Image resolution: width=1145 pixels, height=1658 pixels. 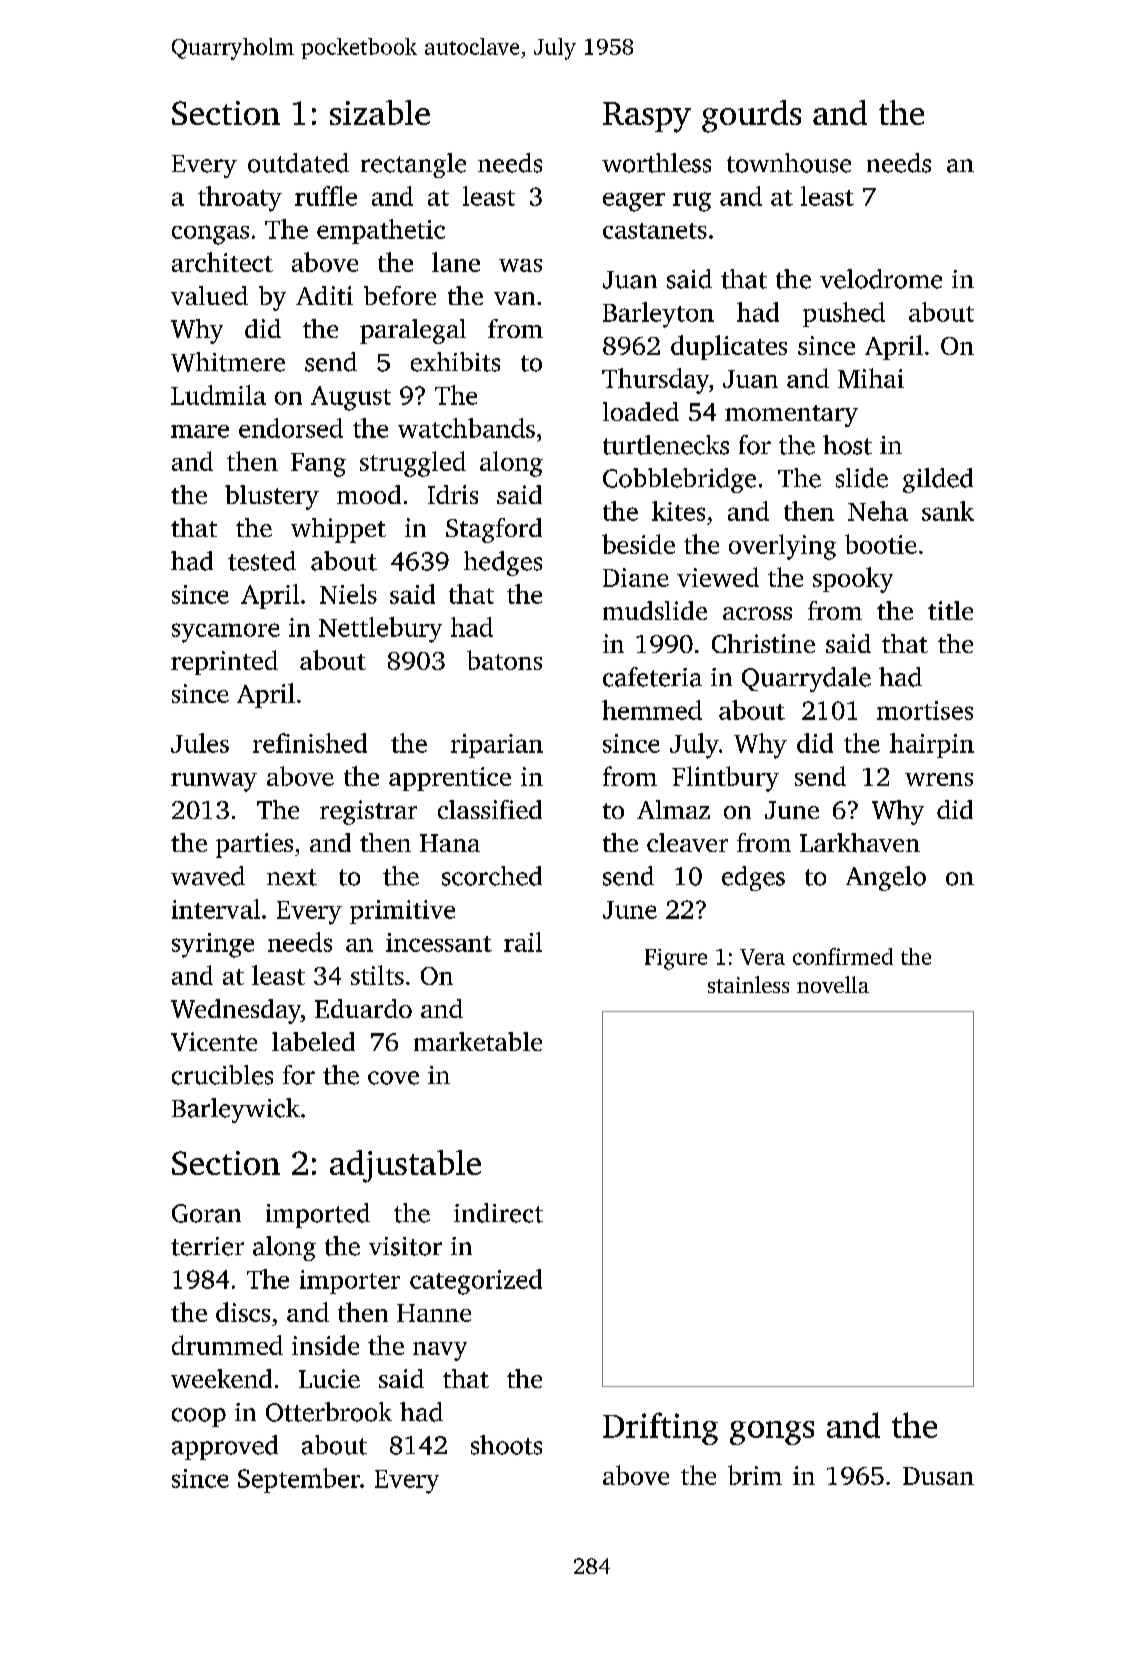 I want to click on mortises, so click(x=925, y=710).
